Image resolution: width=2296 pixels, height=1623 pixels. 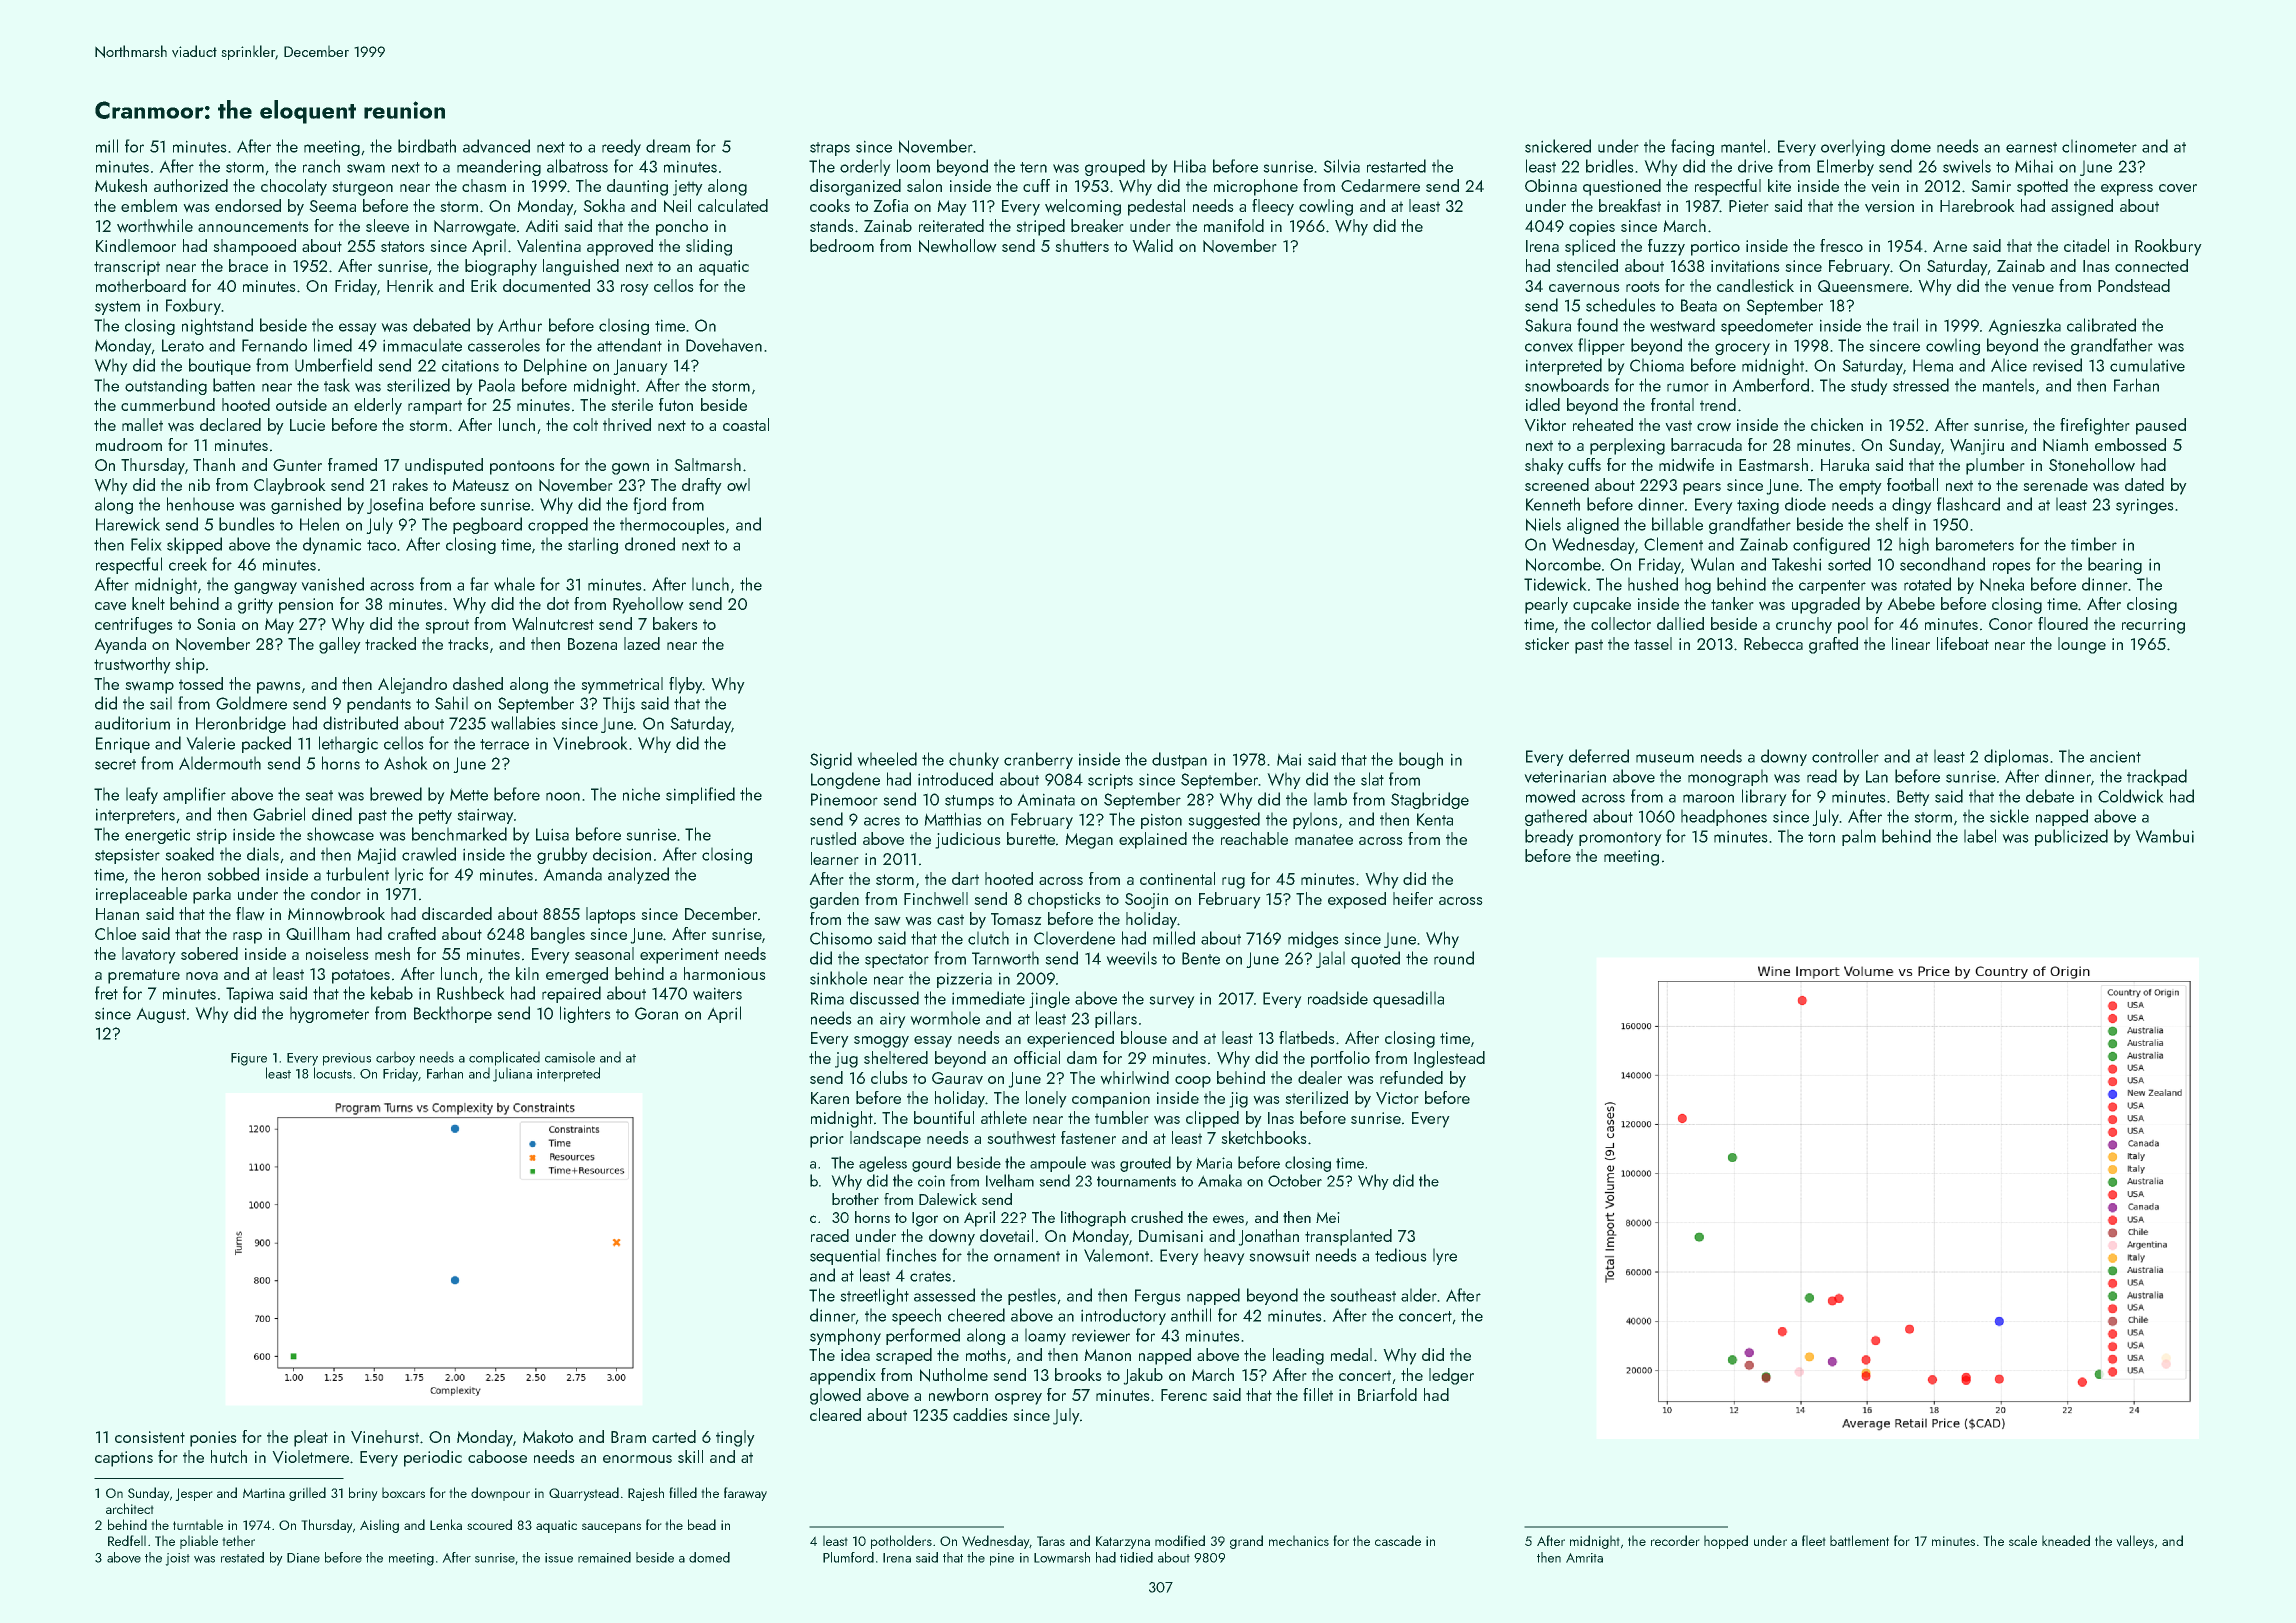 What do you see at coordinates (2135, 1542) in the screenshot?
I see `valleys` at bounding box center [2135, 1542].
